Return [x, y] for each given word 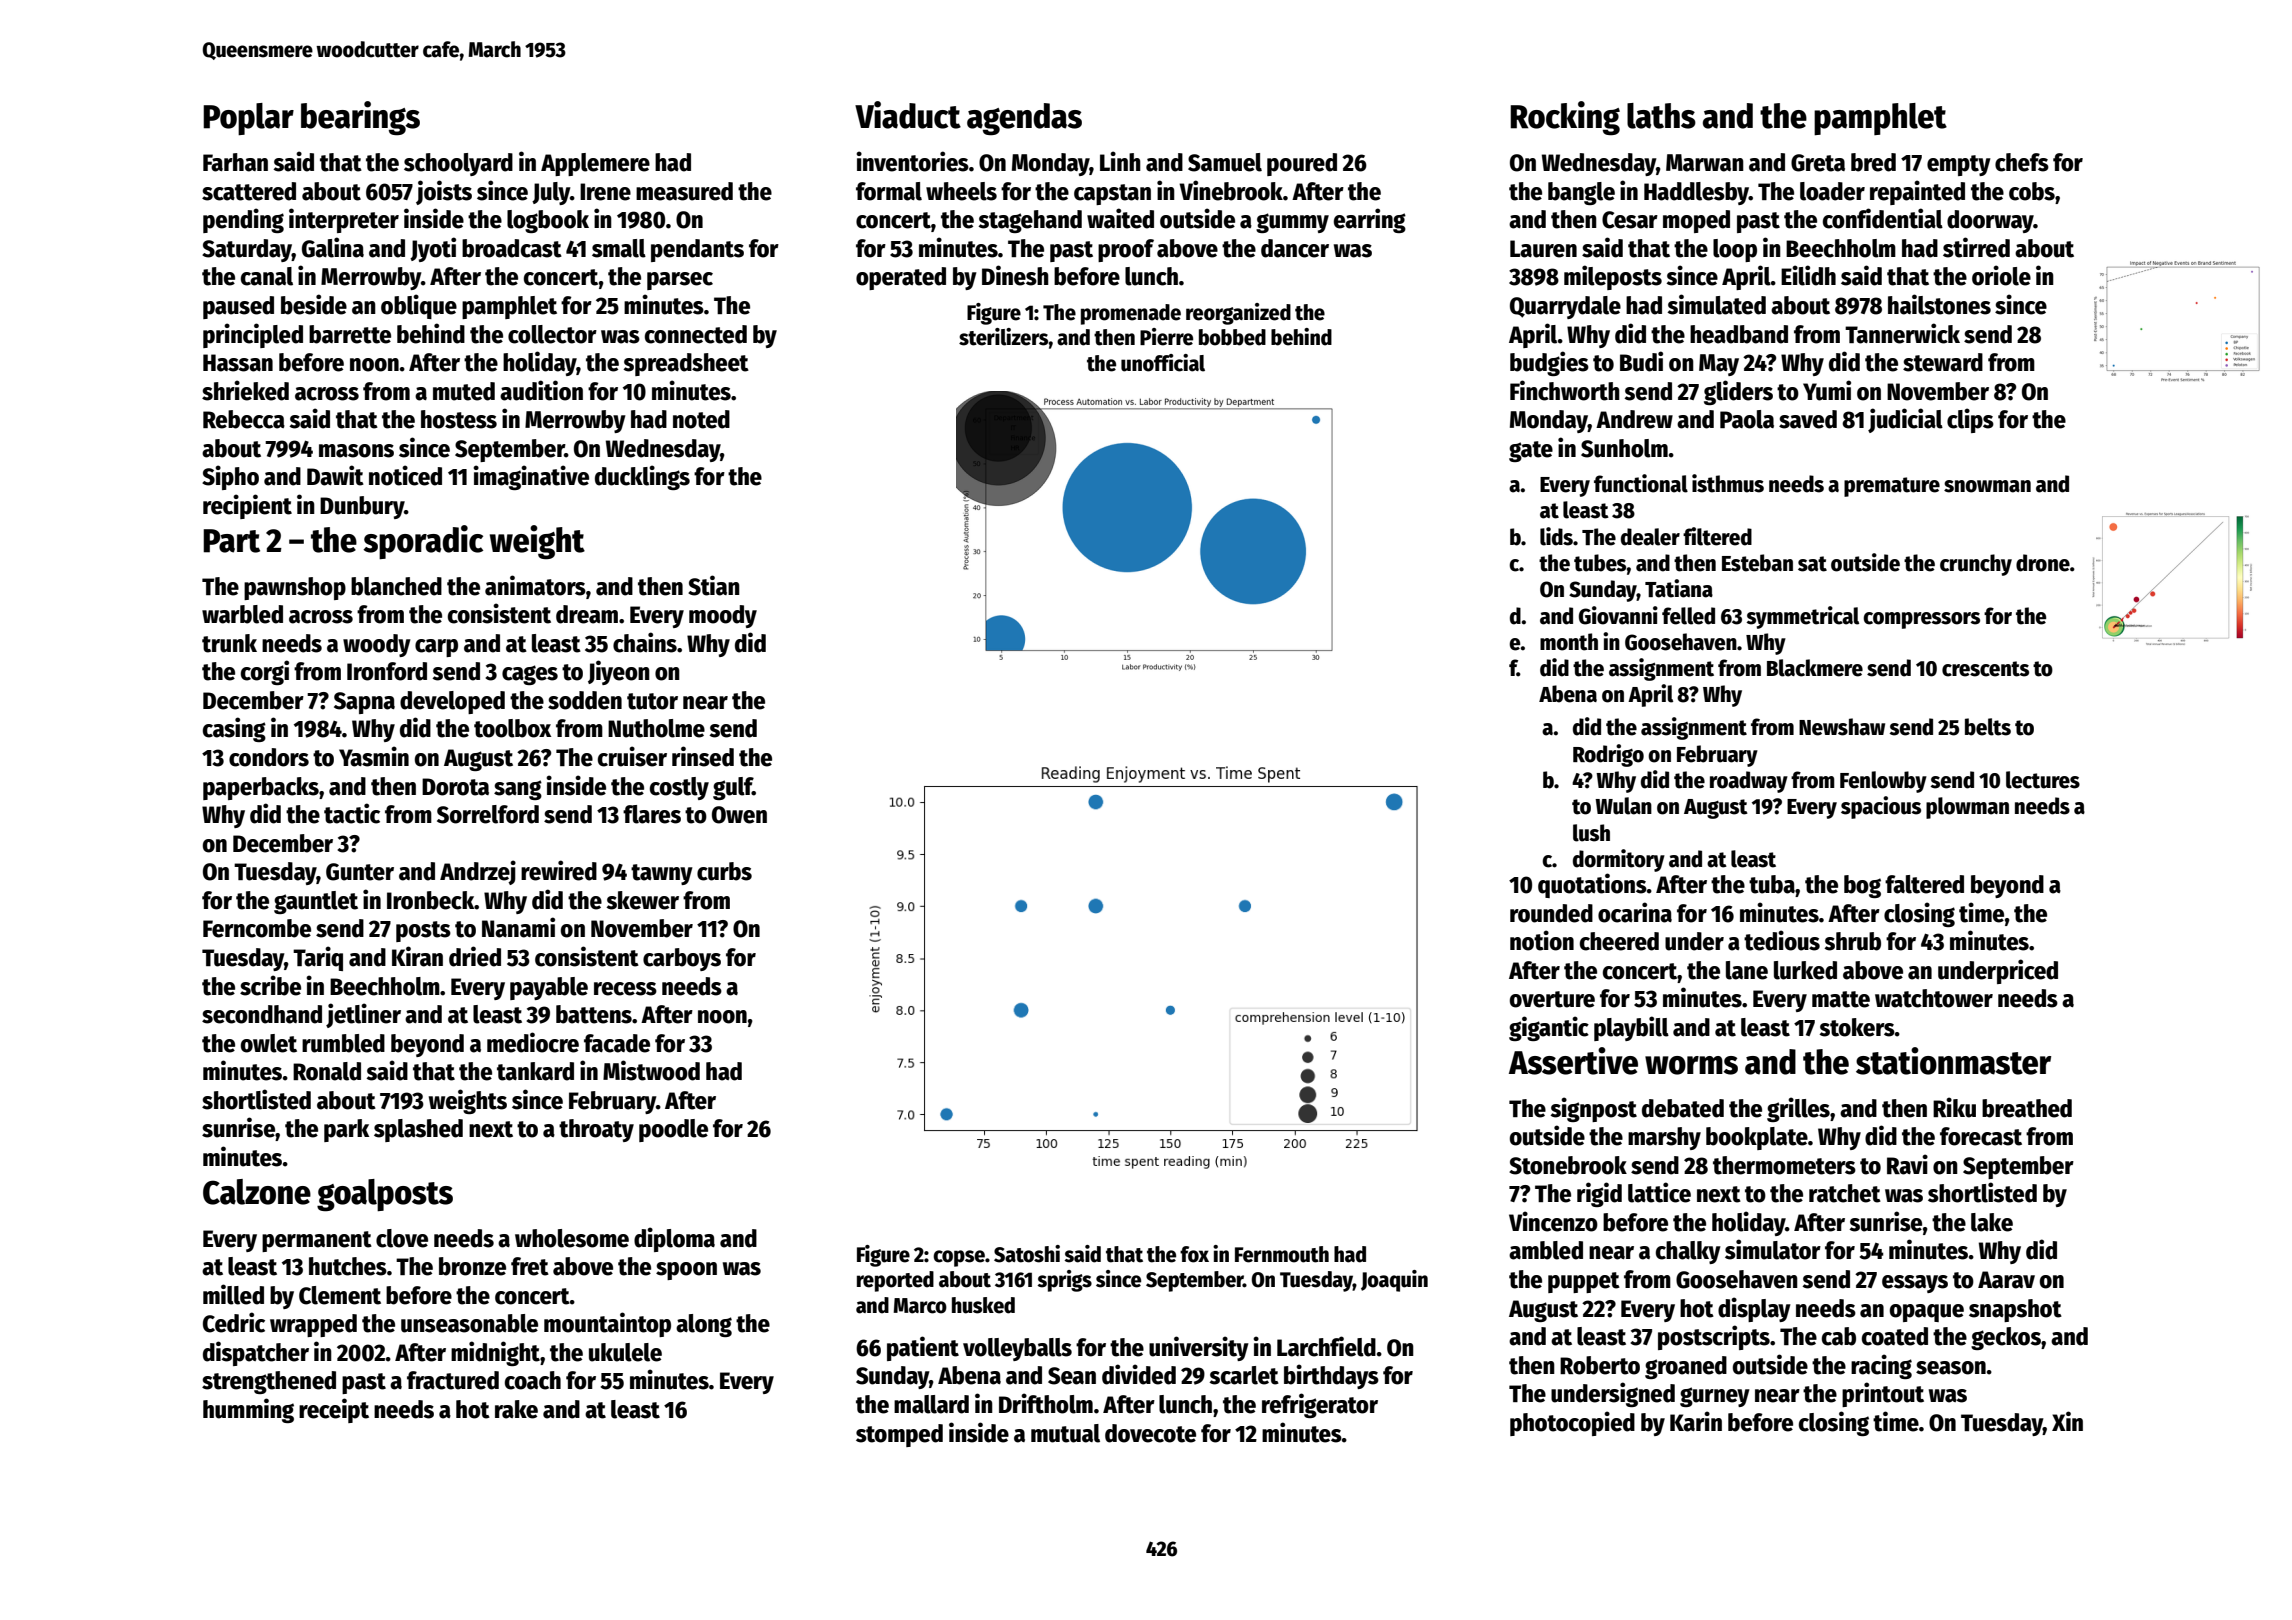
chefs [2022, 162]
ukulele [625, 1352]
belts [1988, 727]
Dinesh [1015, 275]
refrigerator [1320, 1405]
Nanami [518, 927]
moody [723, 616]
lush [1591, 833]
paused [238, 307]
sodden [585, 700]
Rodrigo [1608, 755]
